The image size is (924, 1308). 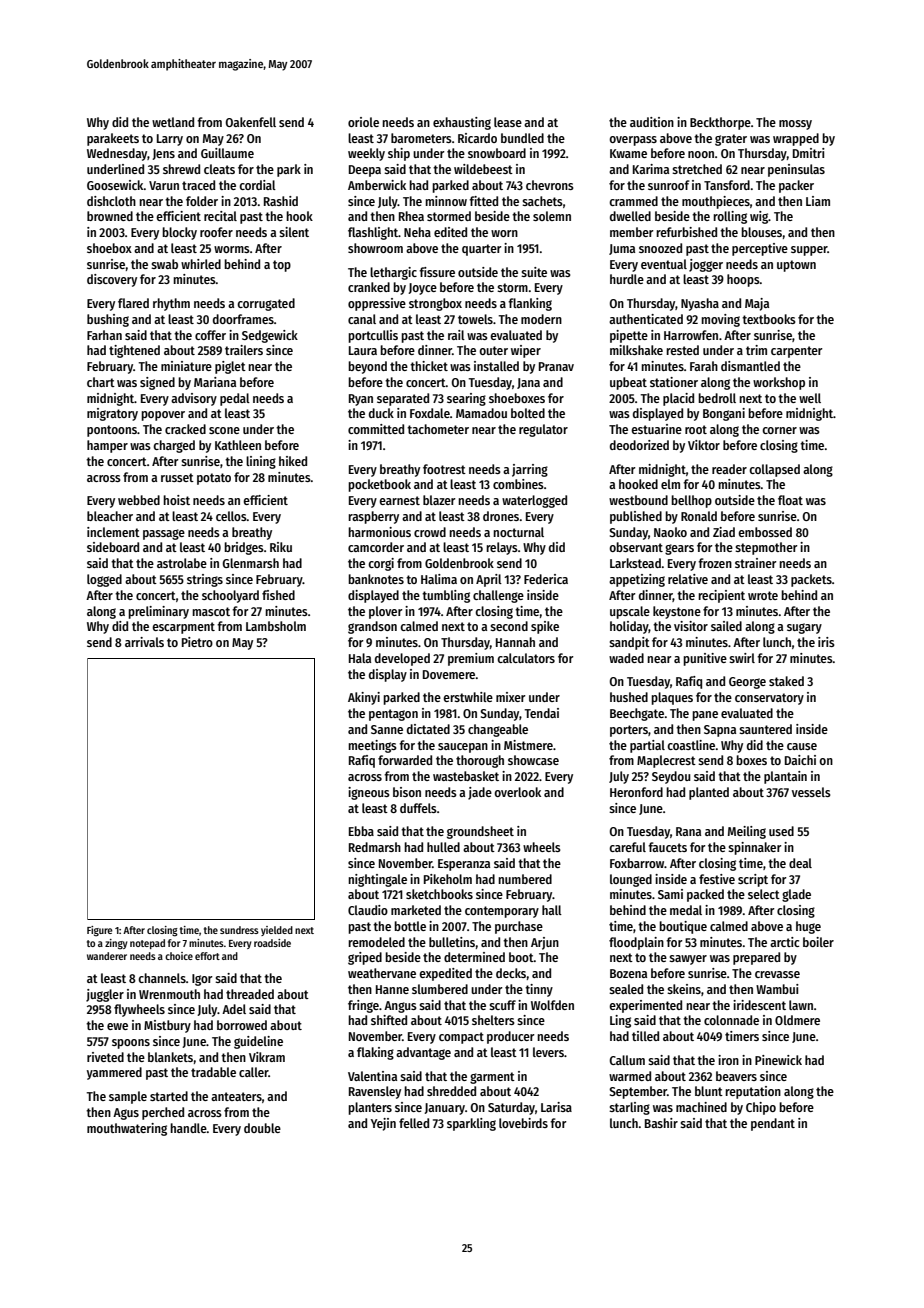 What do you see at coordinates (630, 612) in the screenshot?
I see `upscale` at bounding box center [630, 612].
